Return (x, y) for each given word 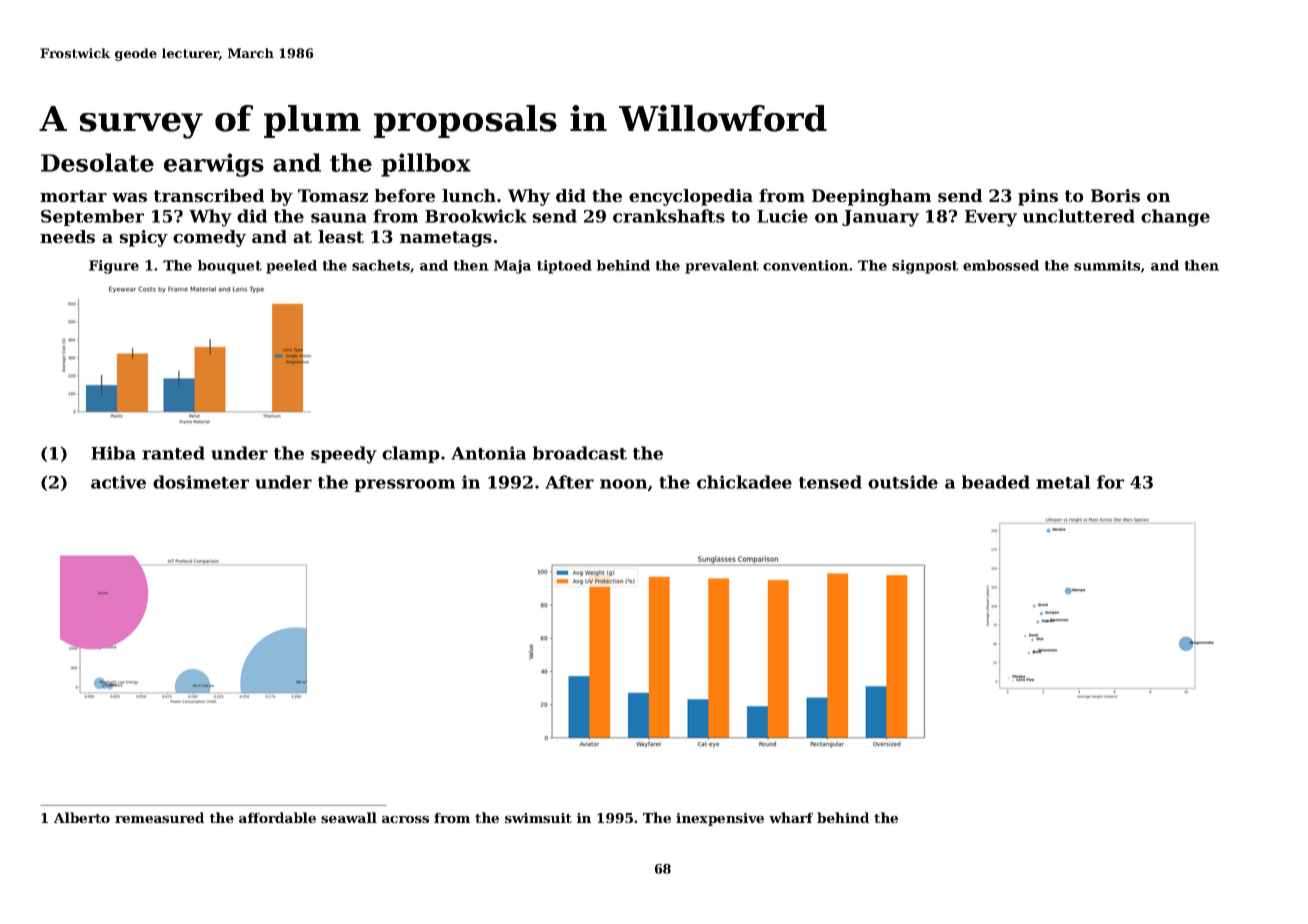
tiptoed (564, 267)
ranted (173, 453)
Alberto (82, 817)
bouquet (230, 267)
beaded (996, 482)
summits (1107, 265)
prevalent (722, 267)
